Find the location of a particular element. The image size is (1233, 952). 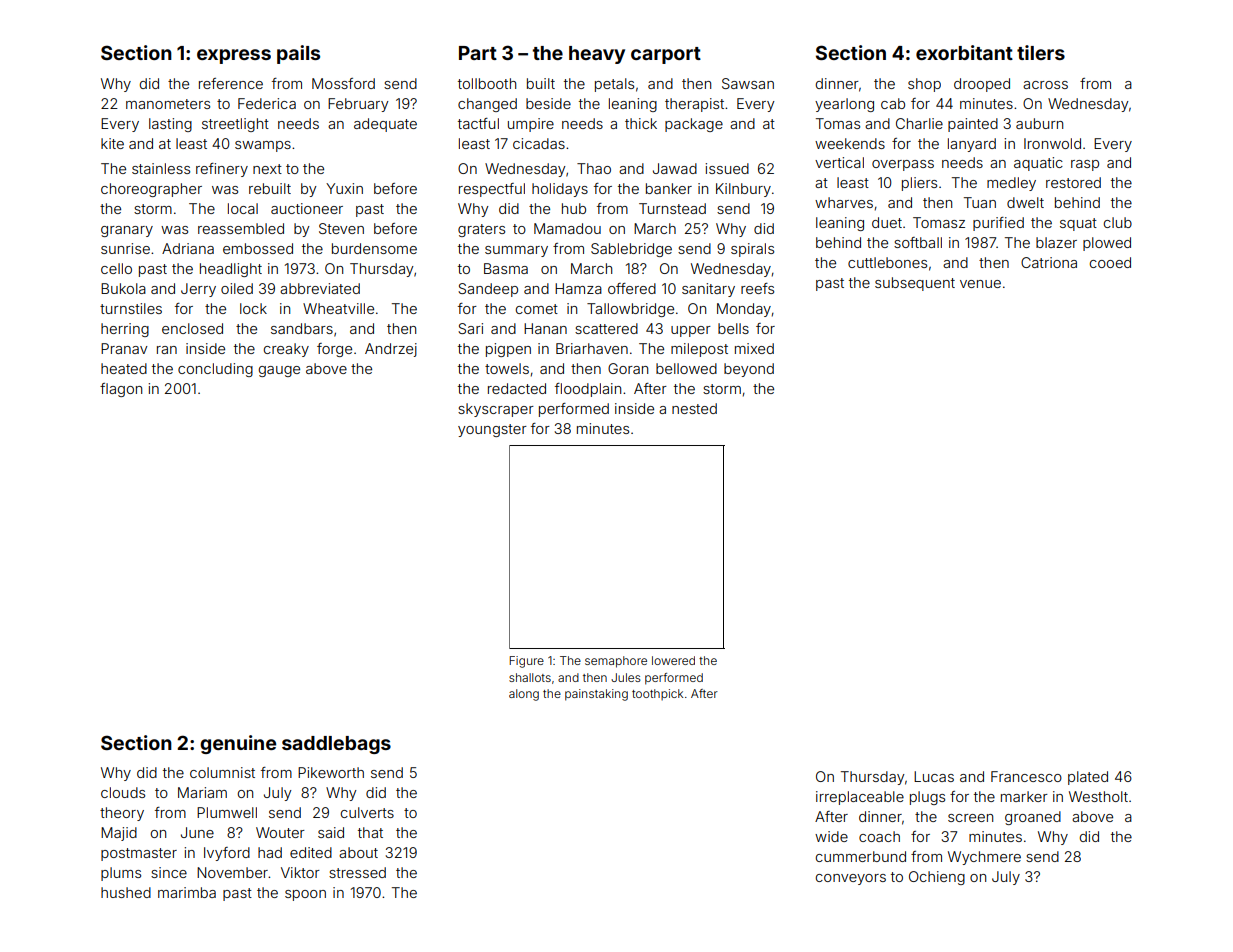

nested is located at coordinates (694, 408).
